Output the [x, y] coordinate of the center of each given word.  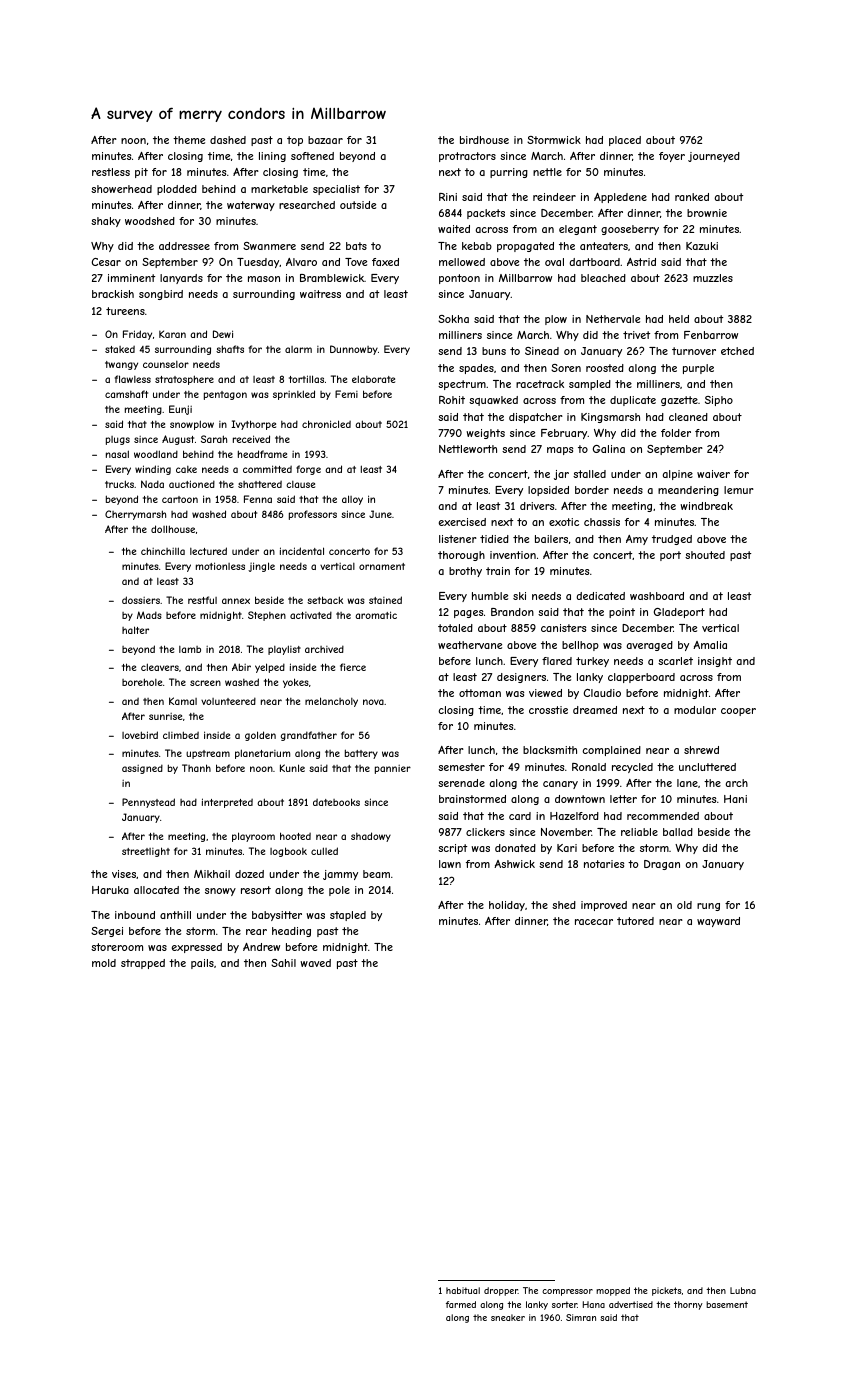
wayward [718, 922]
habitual [463, 1290]
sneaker [508, 1317]
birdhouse [484, 140]
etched [737, 351]
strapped [143, 964]
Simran [581, 1317]
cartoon [180, 499]
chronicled [326, 424]
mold [104, 963]
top [295, 141]
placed [625, 141]
